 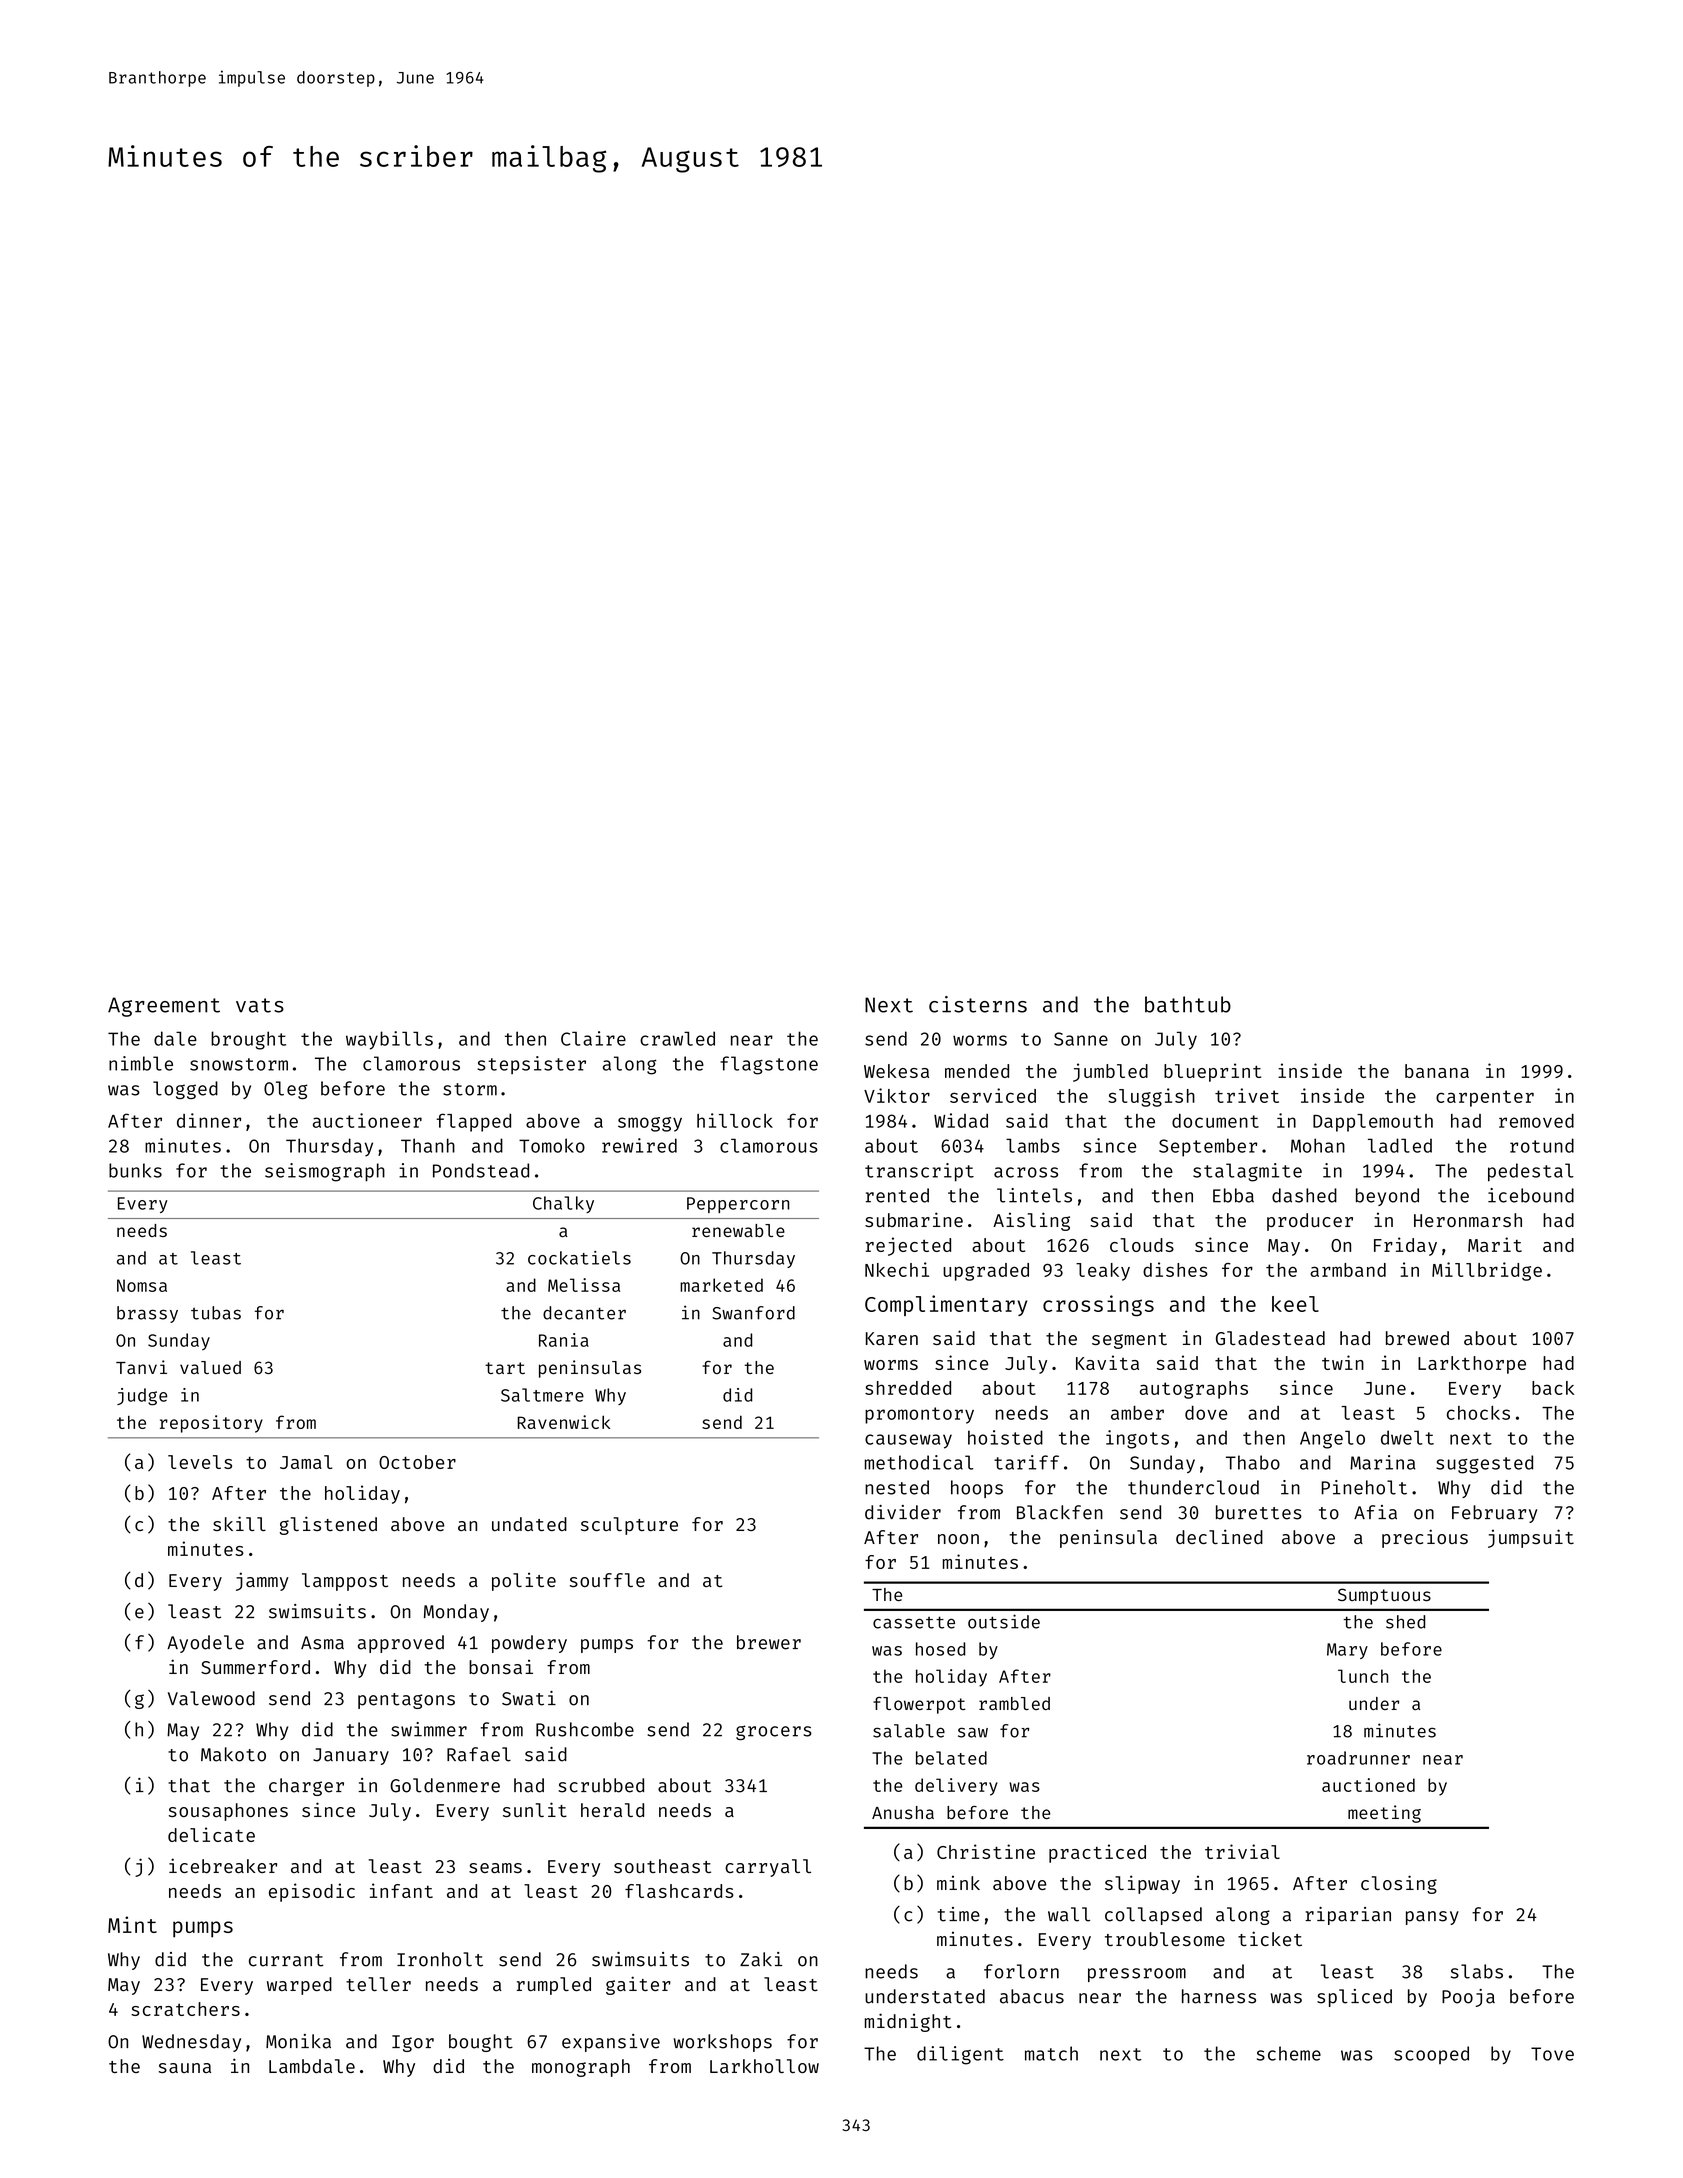 I want to click on rambled, so click(x=1014, y=1703).
